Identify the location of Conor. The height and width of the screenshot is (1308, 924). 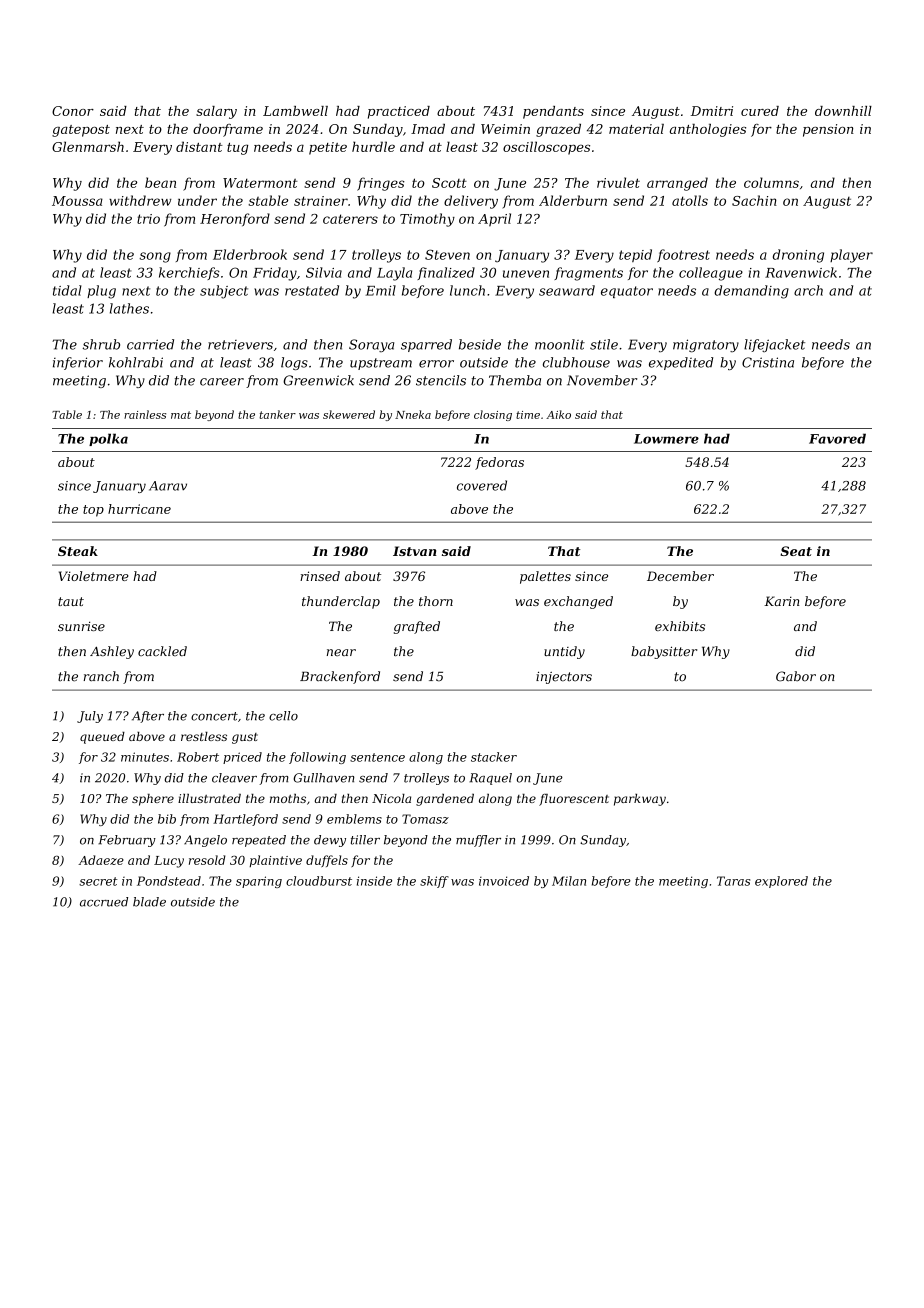
(73, 111).
